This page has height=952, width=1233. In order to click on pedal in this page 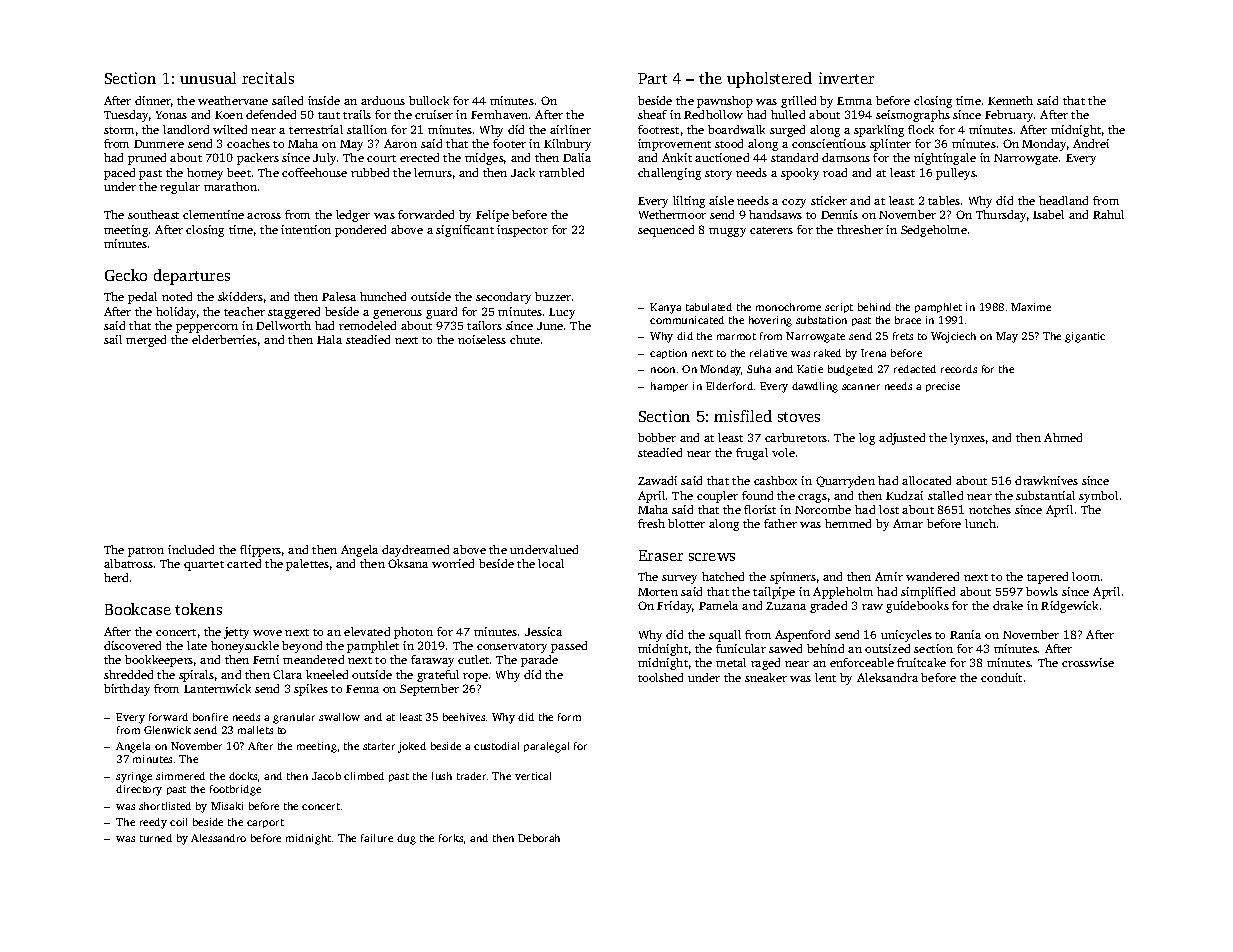, I will do `click(142, 298)`.
